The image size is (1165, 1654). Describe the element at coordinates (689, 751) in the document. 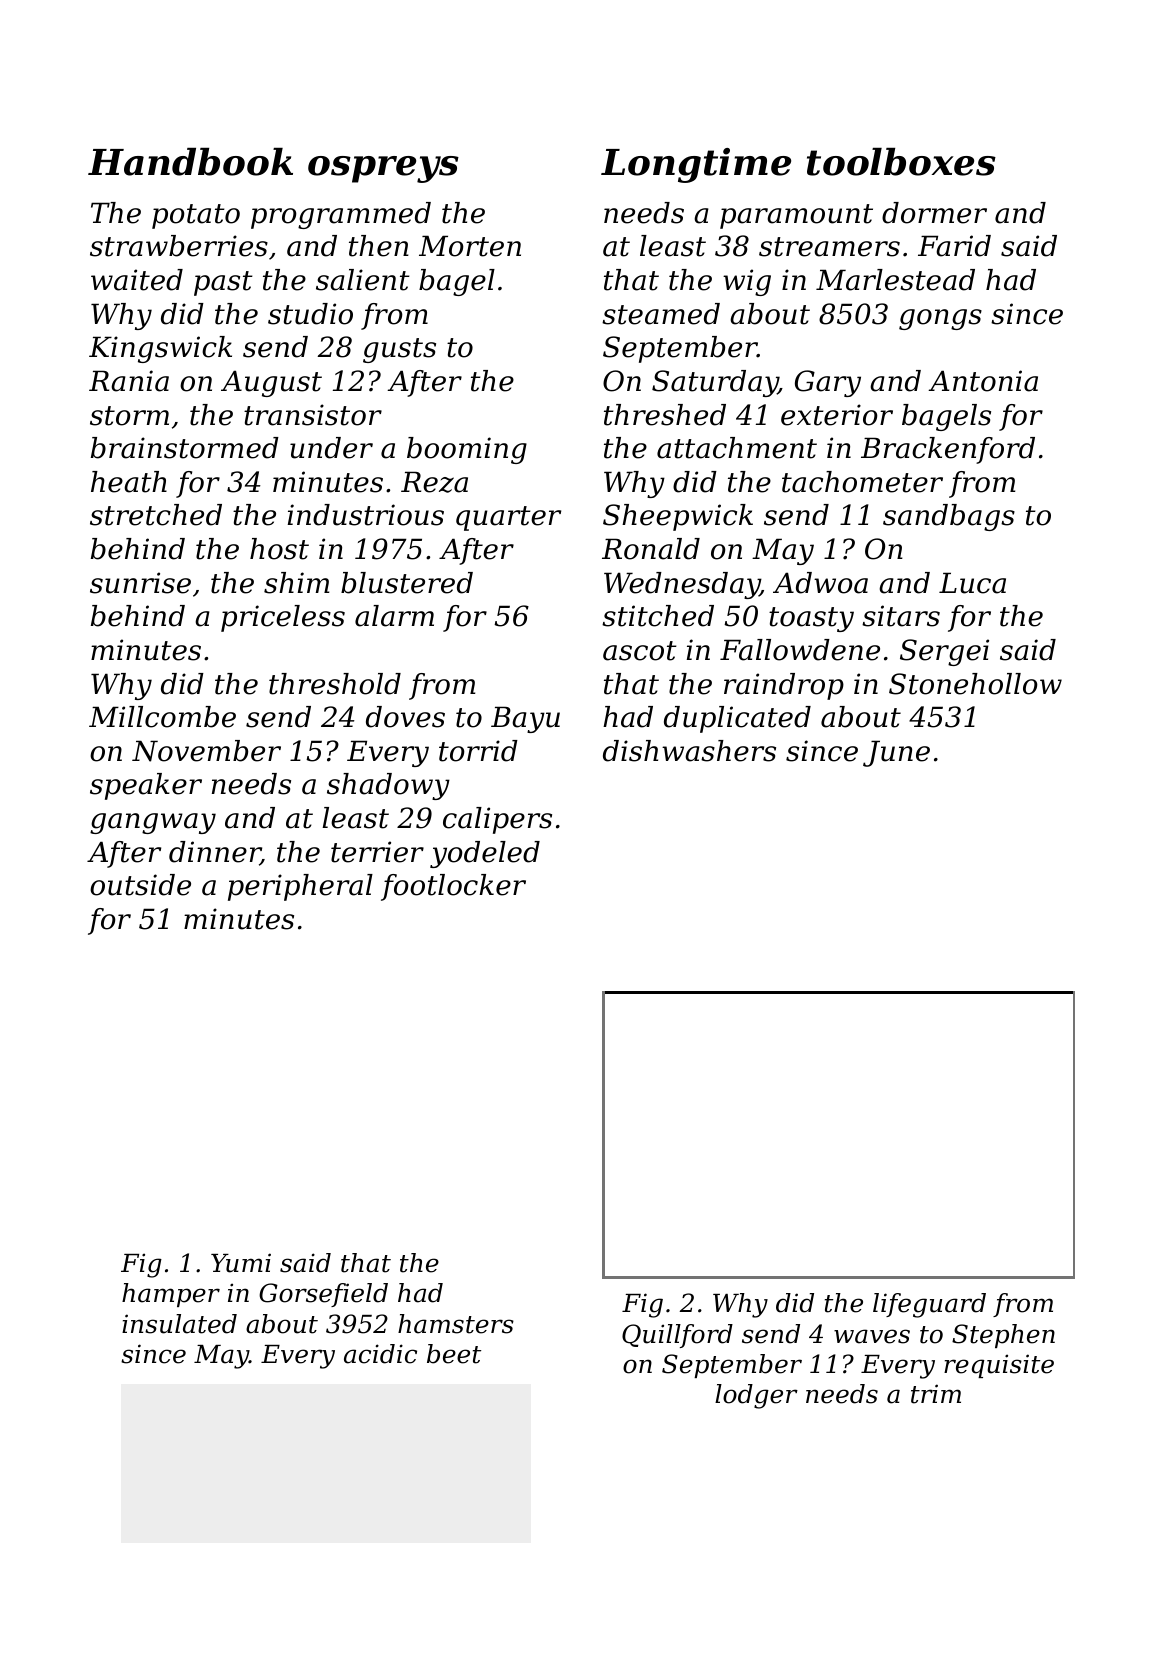

I see `dishwashers` at that location.
